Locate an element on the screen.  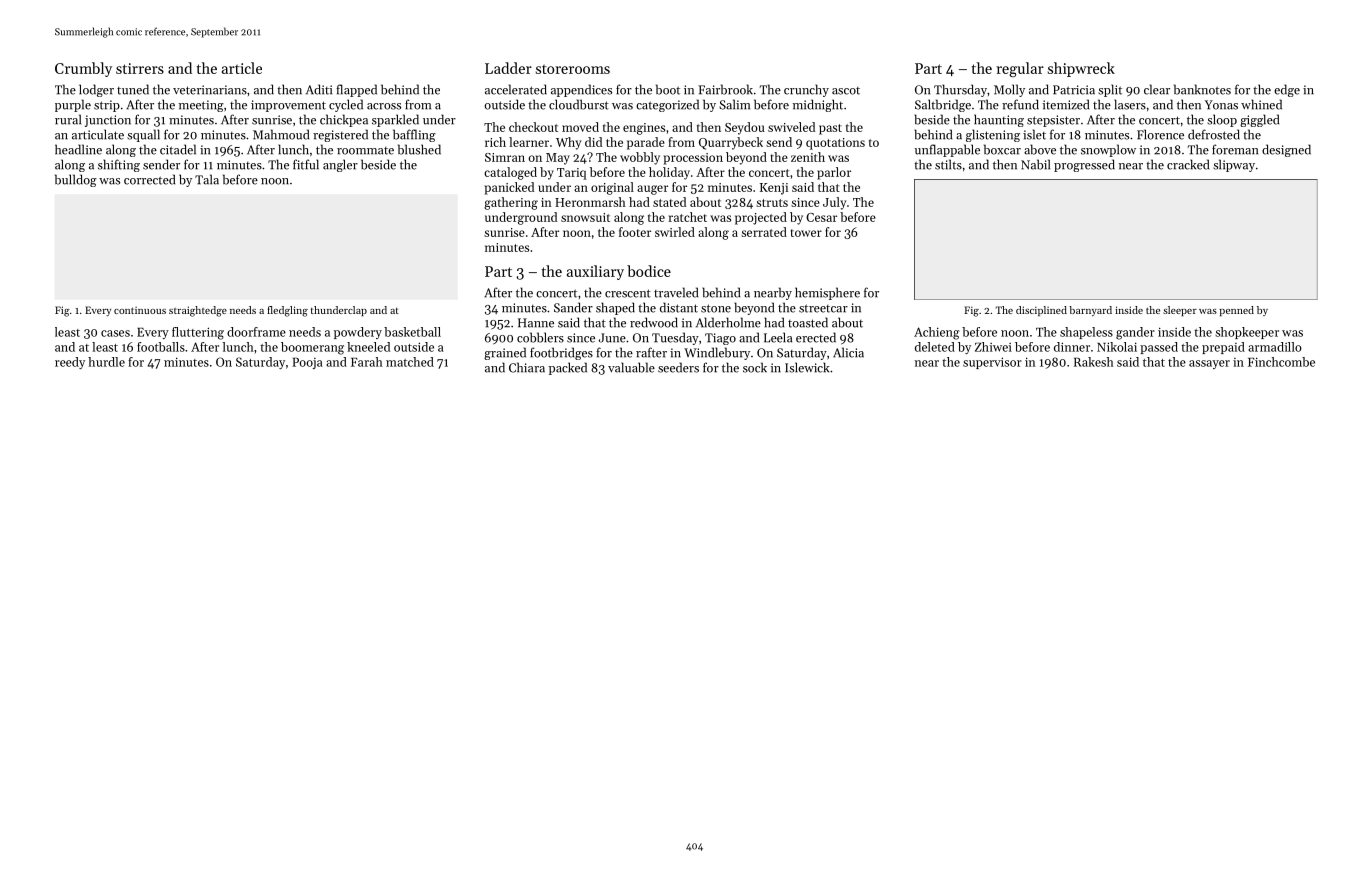
Why is located at coordinates (568, 143).
